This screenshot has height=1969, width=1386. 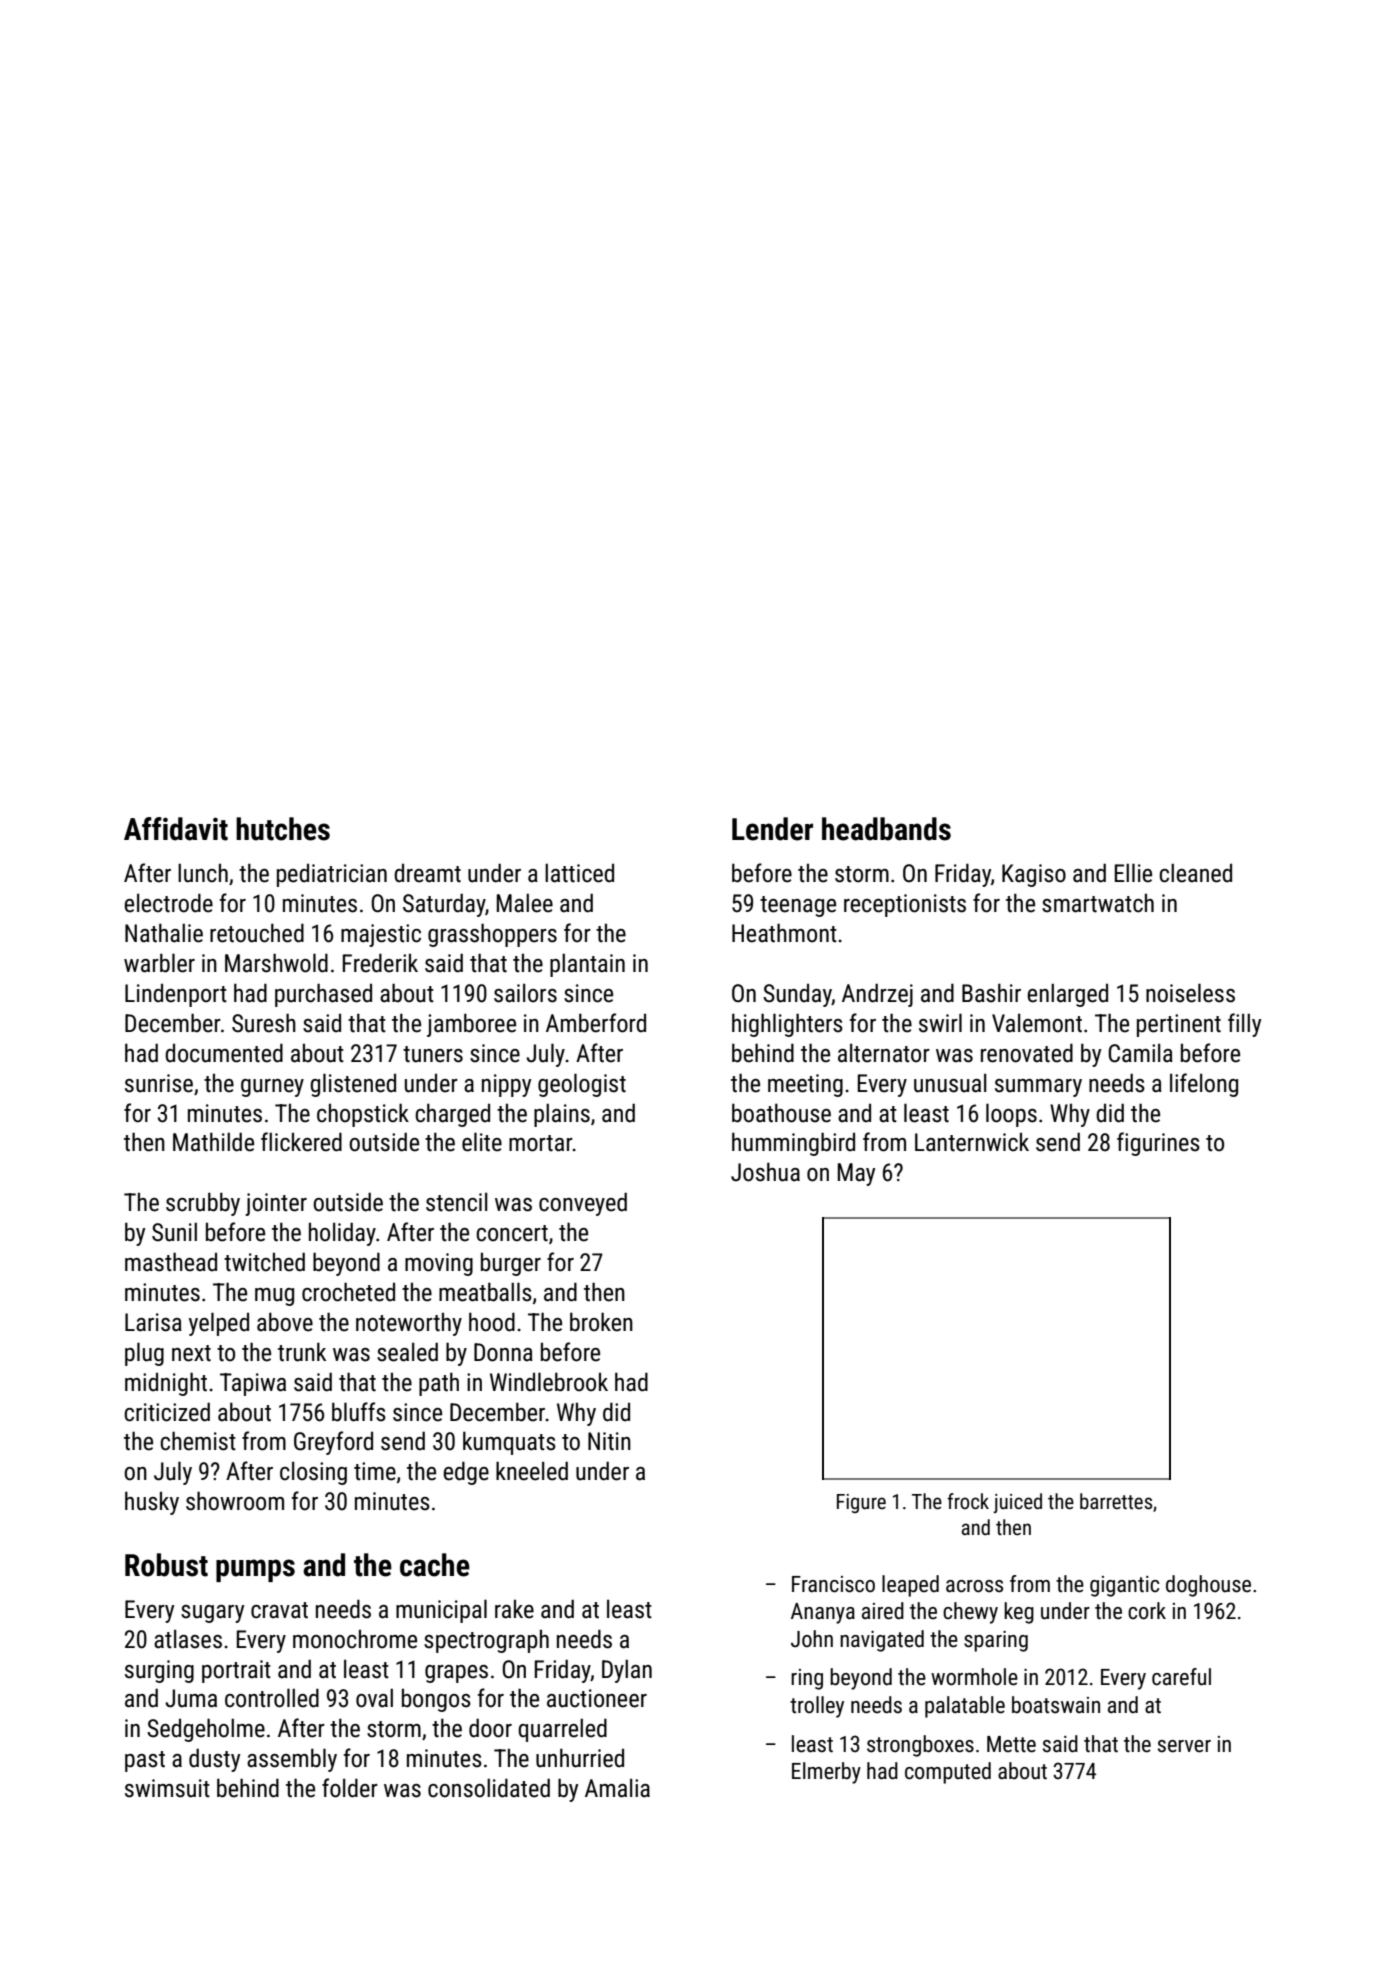 What do you see at coordinates (812, 1639) in the screenshot?
I see `John` at bounding box center [812, 1639].
